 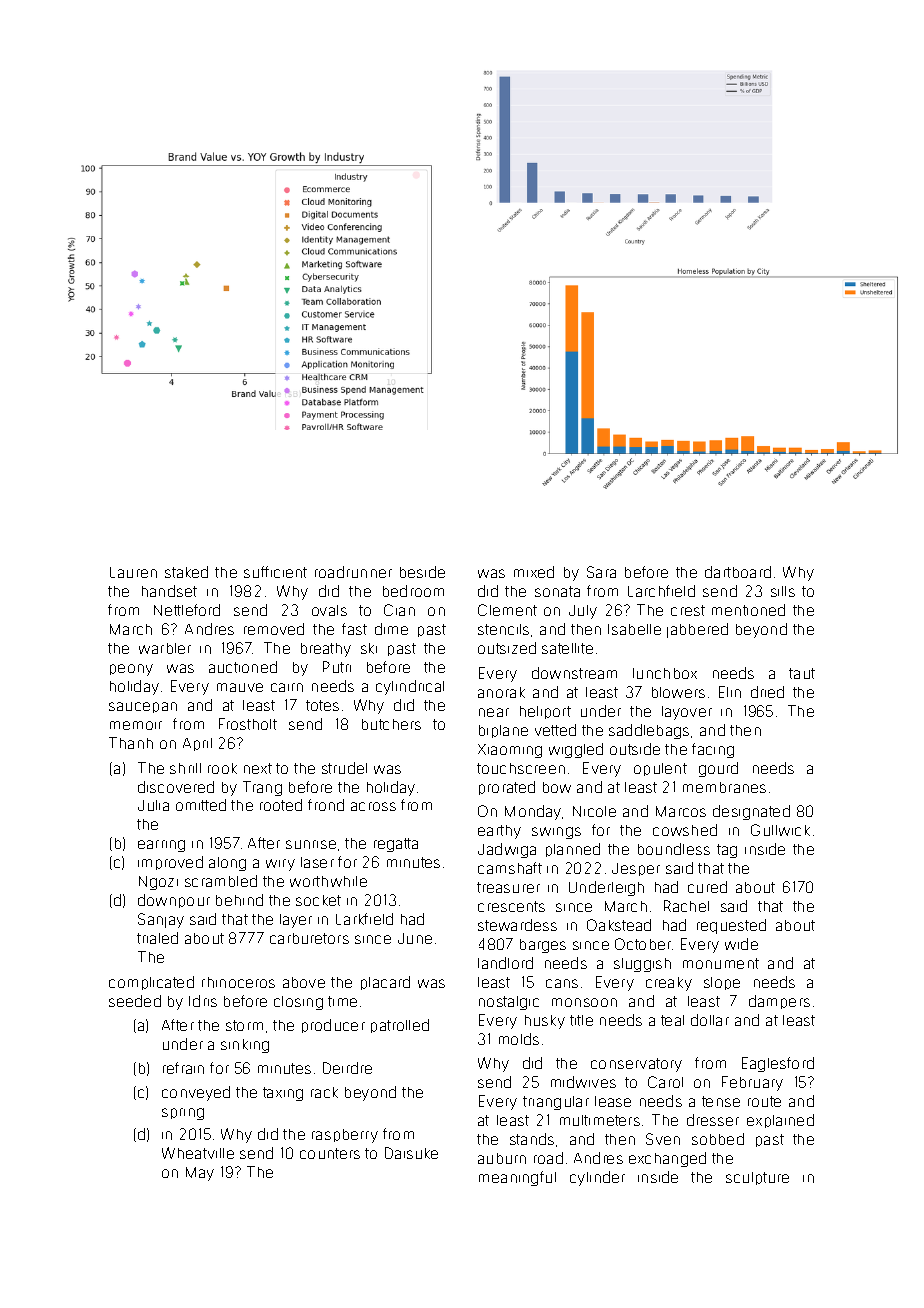 I want to click on Oakstead, so click(x=619, y=925).
